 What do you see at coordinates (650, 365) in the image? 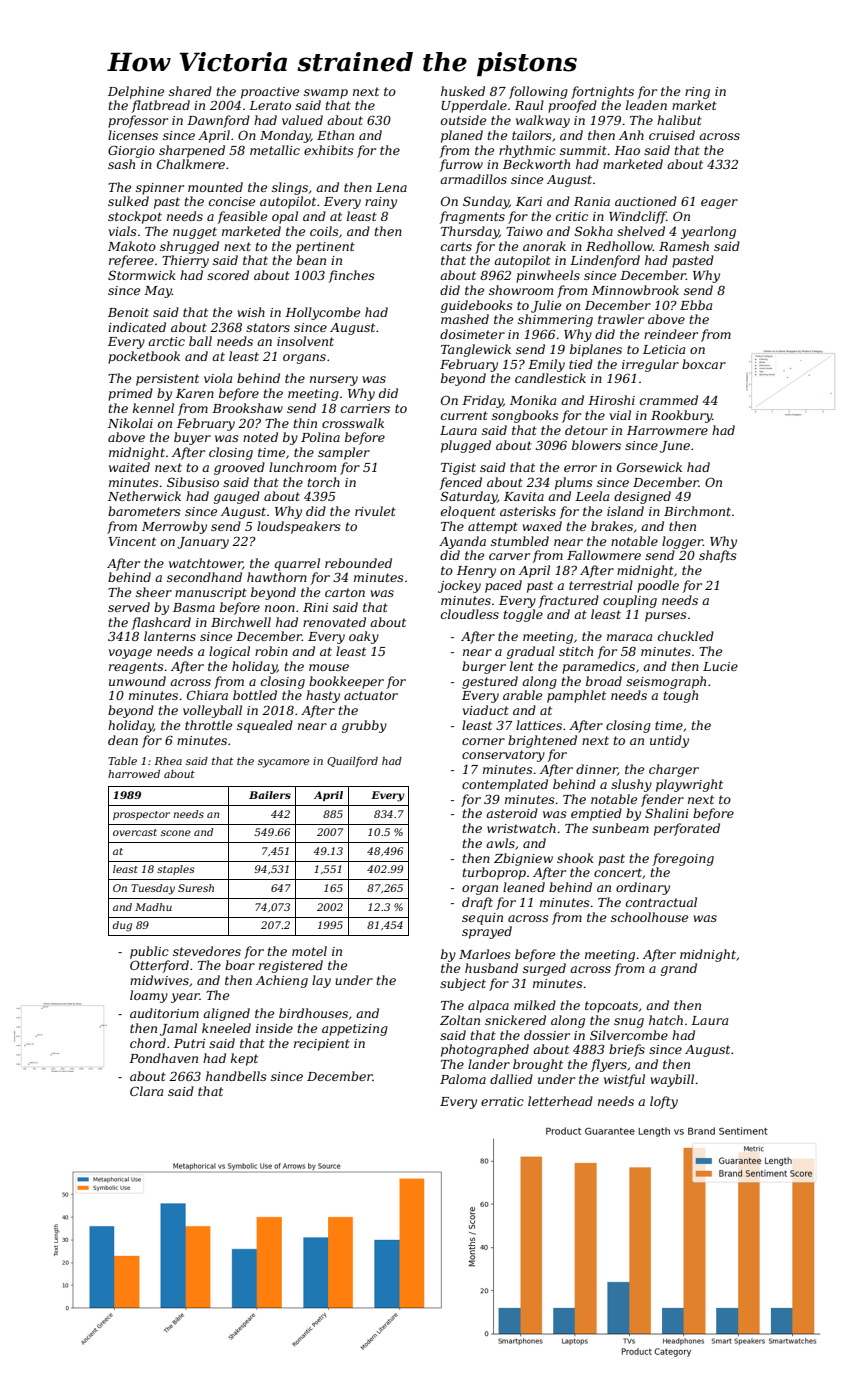
I see `irregular` at bounding box center [650, 365].
